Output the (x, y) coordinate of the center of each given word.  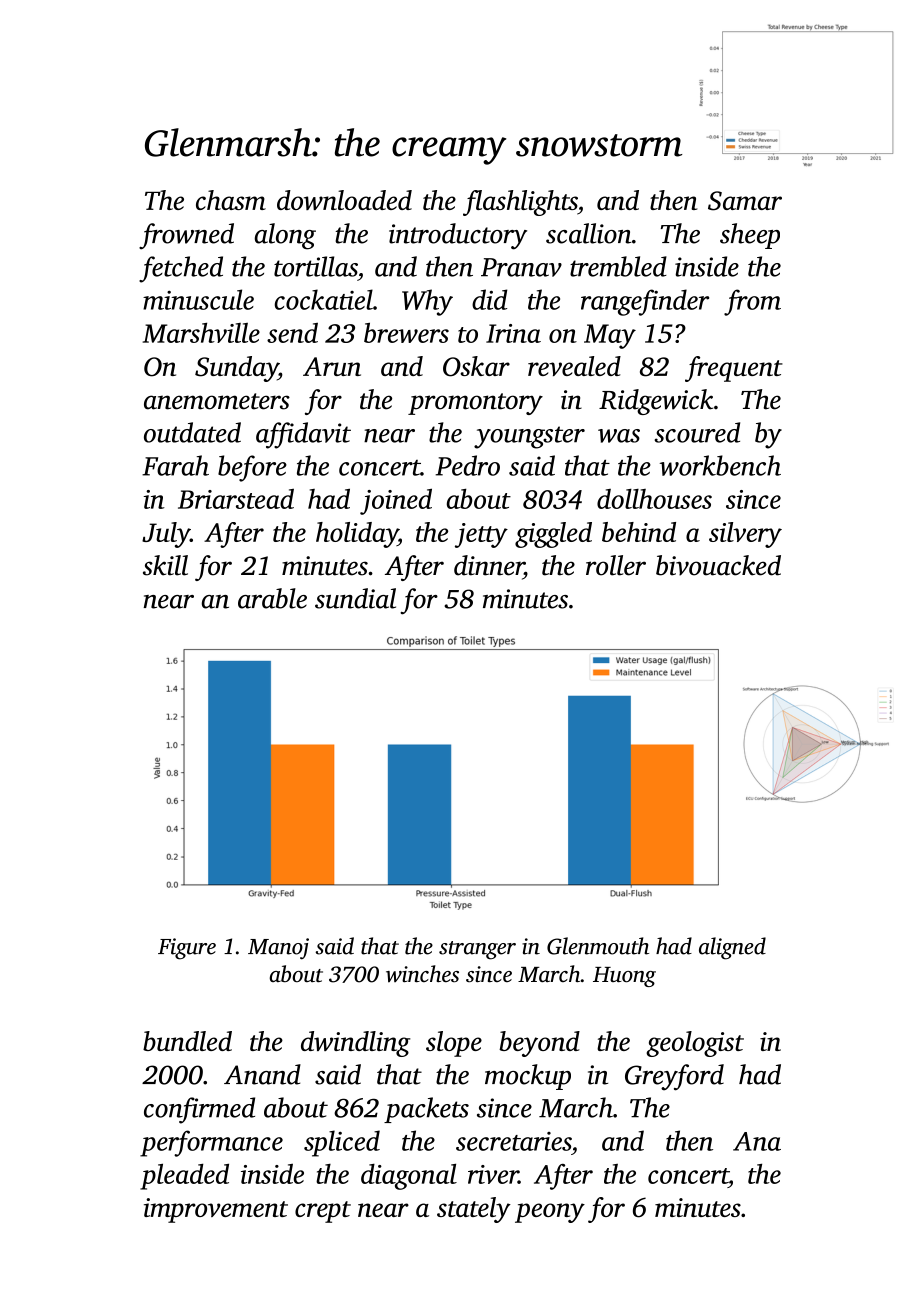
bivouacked (718, 565)
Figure (187, 949)
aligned (732, 948)
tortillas (316, 266)
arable (272, 598)
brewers (406, 333)
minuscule (198, 299)
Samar (745, 201)
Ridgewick (656, 402)
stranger (477, 950)
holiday (357, 535)
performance (211, 1143)
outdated (192, 432)
